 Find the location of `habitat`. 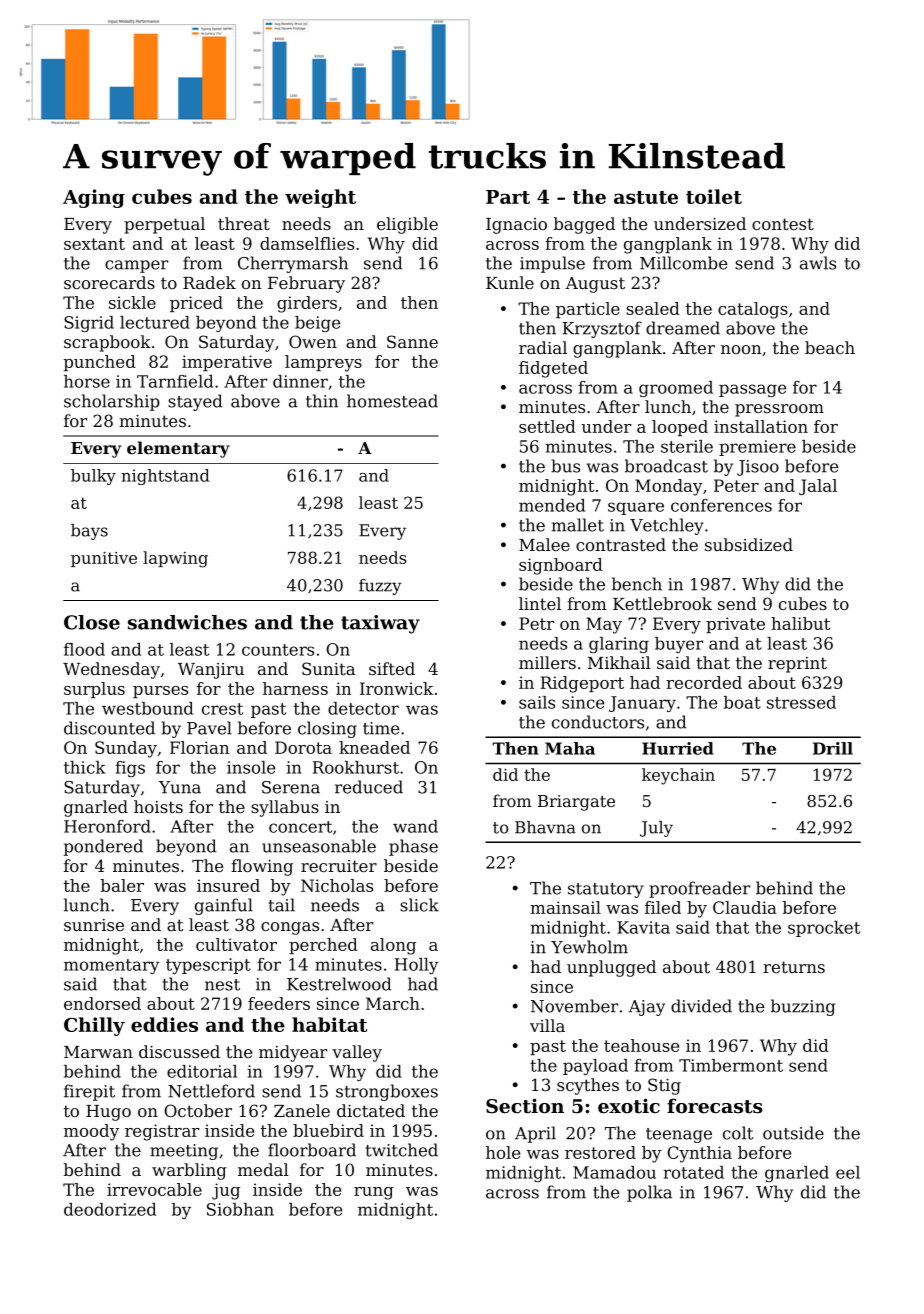

habitat is located at coordinates (329, 1024).
